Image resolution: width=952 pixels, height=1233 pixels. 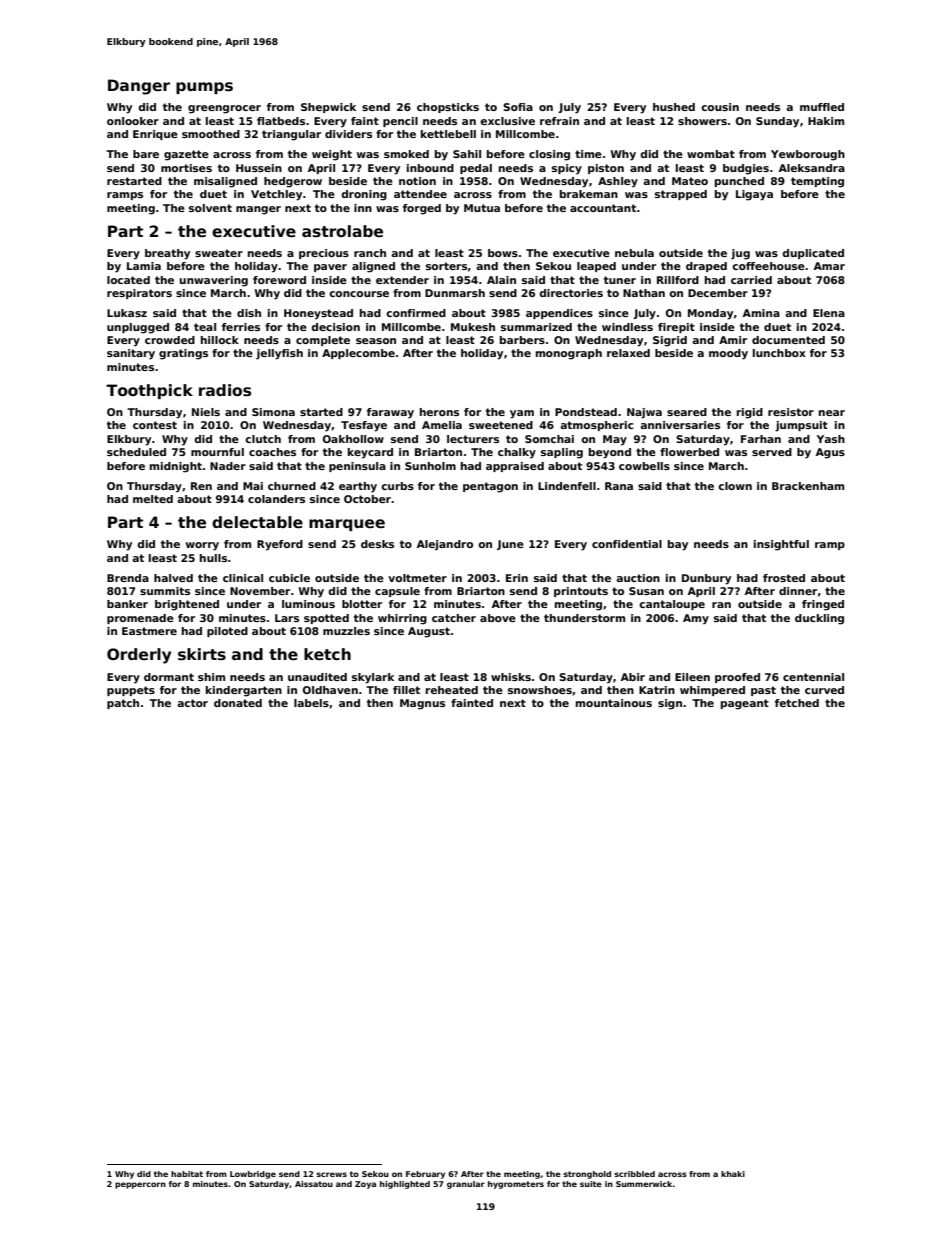 I want to click on Danger, so click(x=139, y=87).
